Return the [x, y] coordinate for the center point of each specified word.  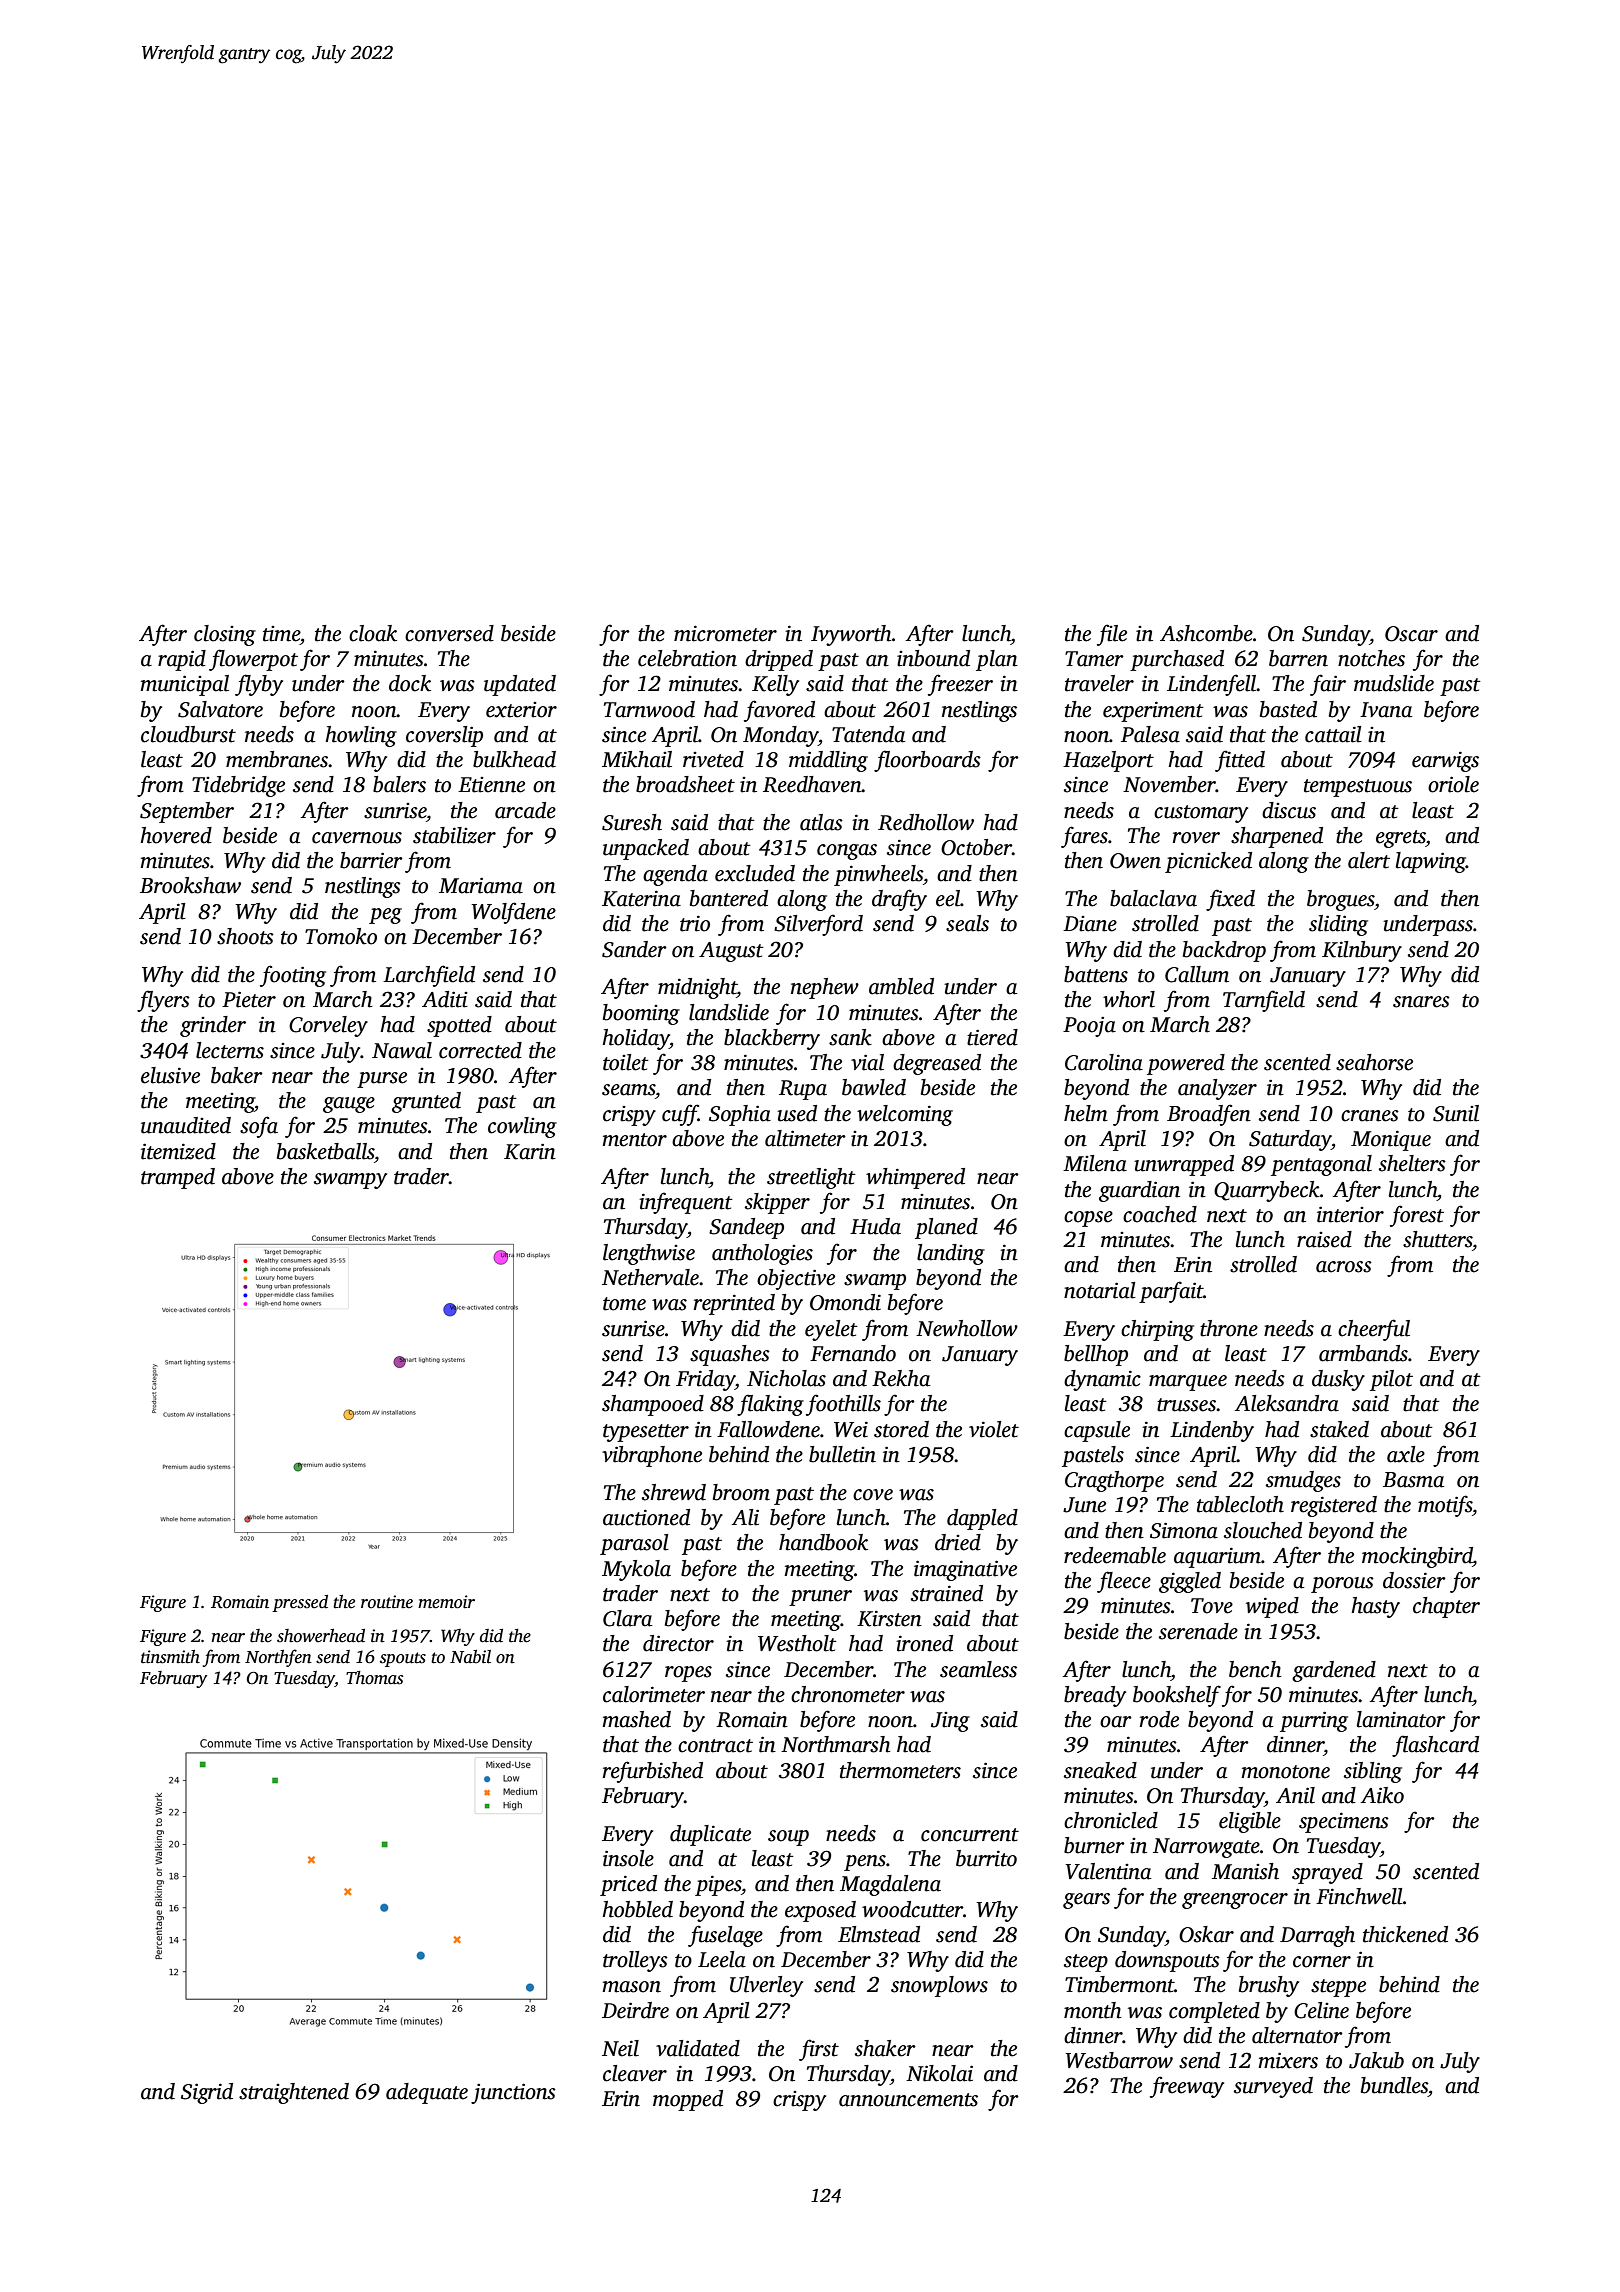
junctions [513, 2093]
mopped [688, 2100]
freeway [1187, 2087]
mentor [634, 1140]
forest [1417, 1216]
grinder [213, 1026]
